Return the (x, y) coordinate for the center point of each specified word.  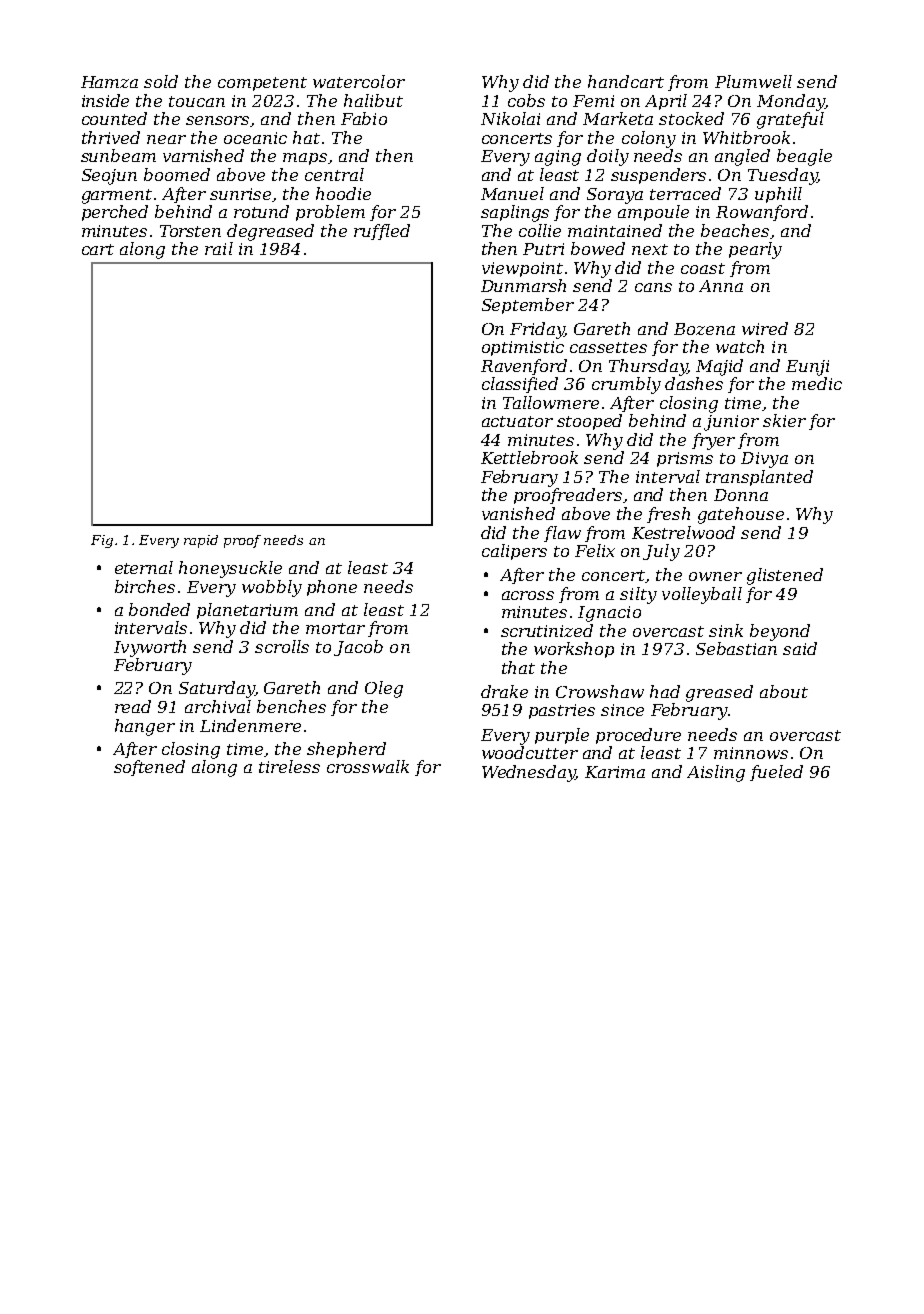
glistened (785, 576)
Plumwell (753, 81)
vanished (518, 513)
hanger (145, 727)
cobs (526, 100)
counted (114, 118)
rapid (201, 541)
